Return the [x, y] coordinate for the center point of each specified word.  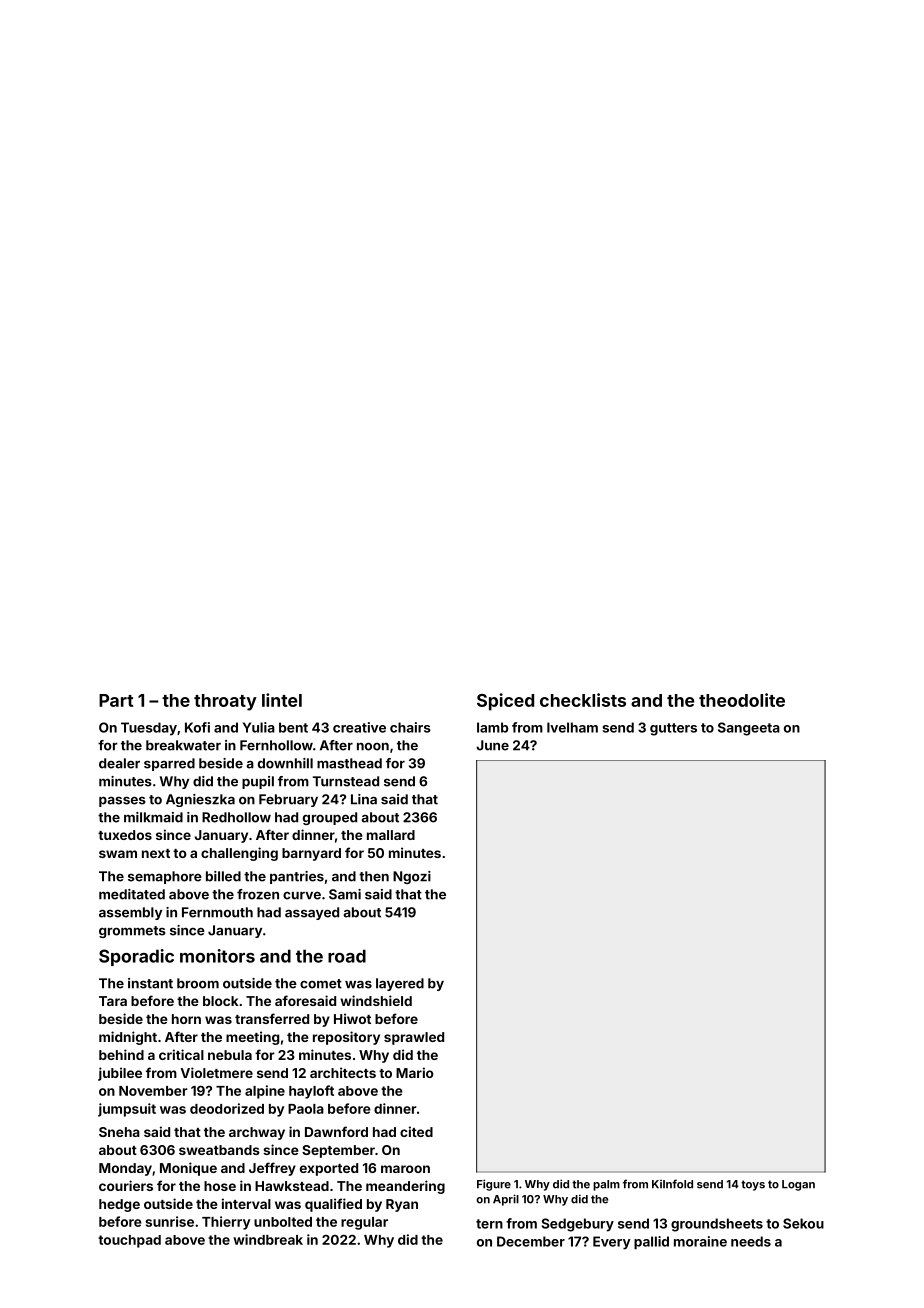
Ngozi [412, 877]
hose [220, 1186]
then [374, 876]
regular [364, 1223]
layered [400, 984]
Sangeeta [749, 729]
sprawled [414, 1038]
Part [116, 700]
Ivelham [572, 727]
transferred [272, 1018]
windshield [376, 1000]
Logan [798, 1185]
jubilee [120, 1074]
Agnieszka [200, 800]
